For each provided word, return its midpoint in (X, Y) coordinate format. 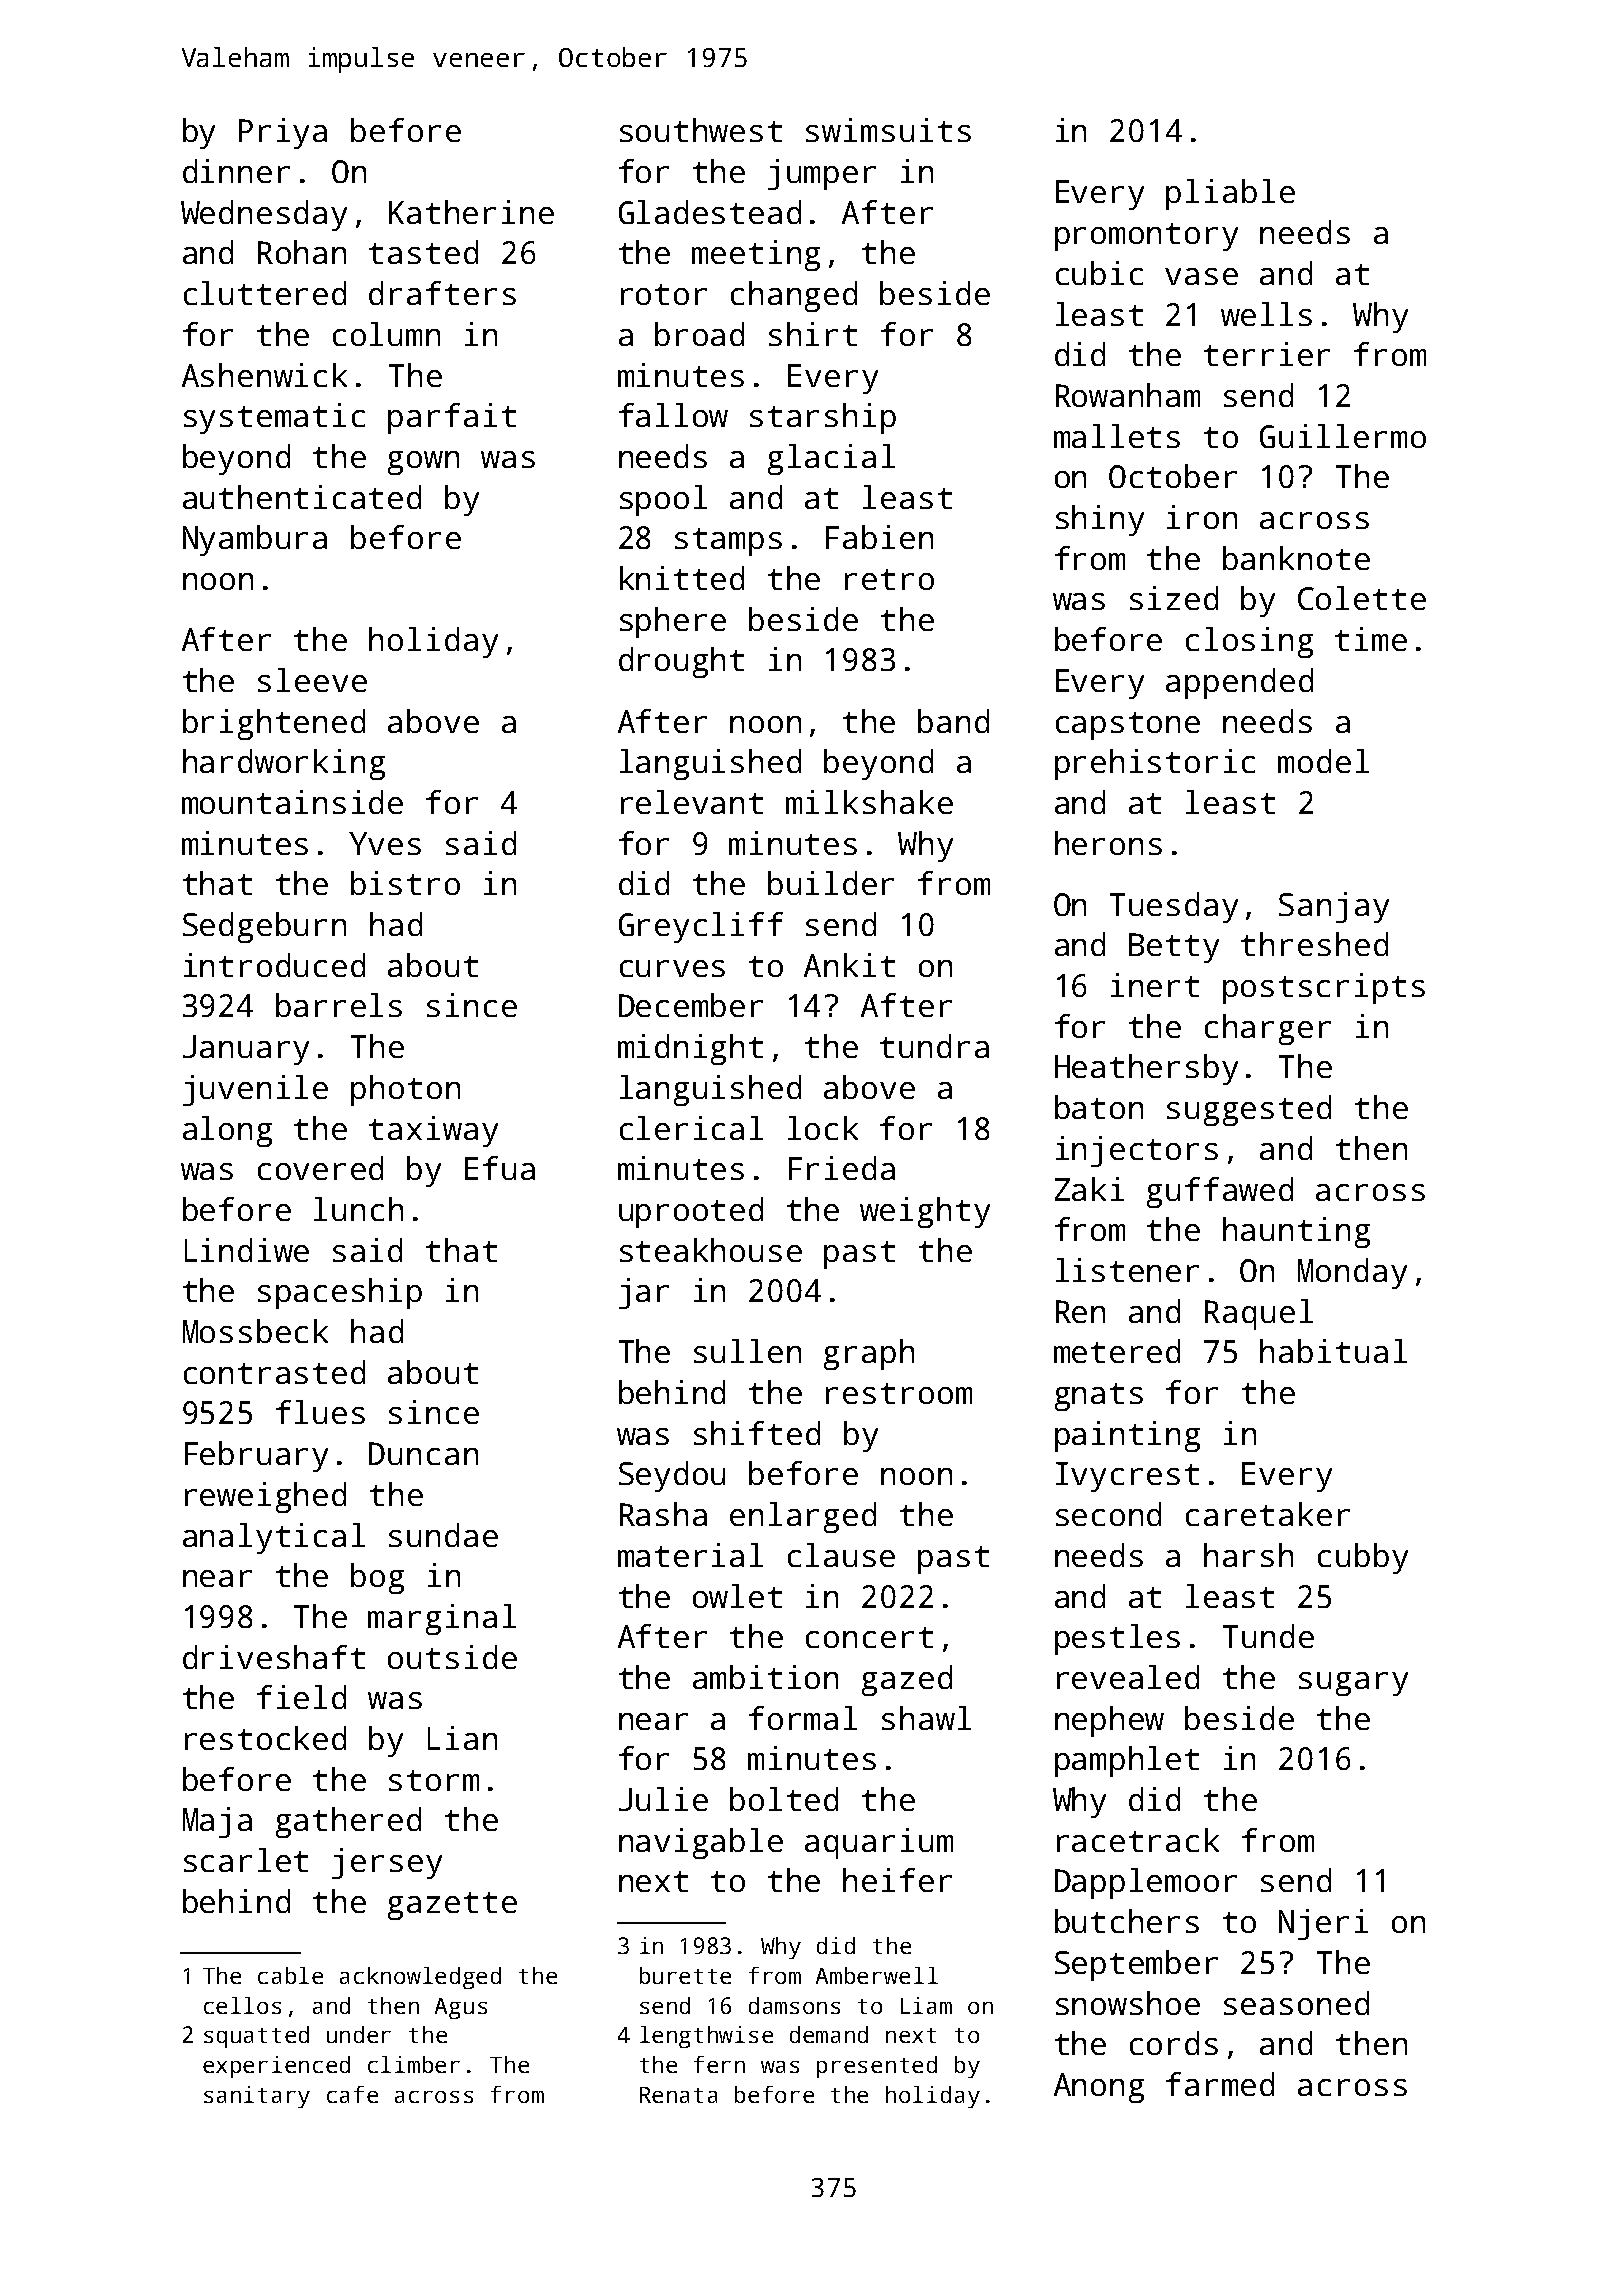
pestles (1117, 1639)
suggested (1249, 1110)
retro (889, 579)
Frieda (842, 1168)
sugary (1353, 1684)
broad (699, 334)
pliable (1230, 194)
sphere (673, 622)
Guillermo (1343, 436)
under (359, 2034)
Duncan (423, 1453)
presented (877, 2067)
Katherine (471, 212)
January (246, 1050)
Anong (1099, 2088)
